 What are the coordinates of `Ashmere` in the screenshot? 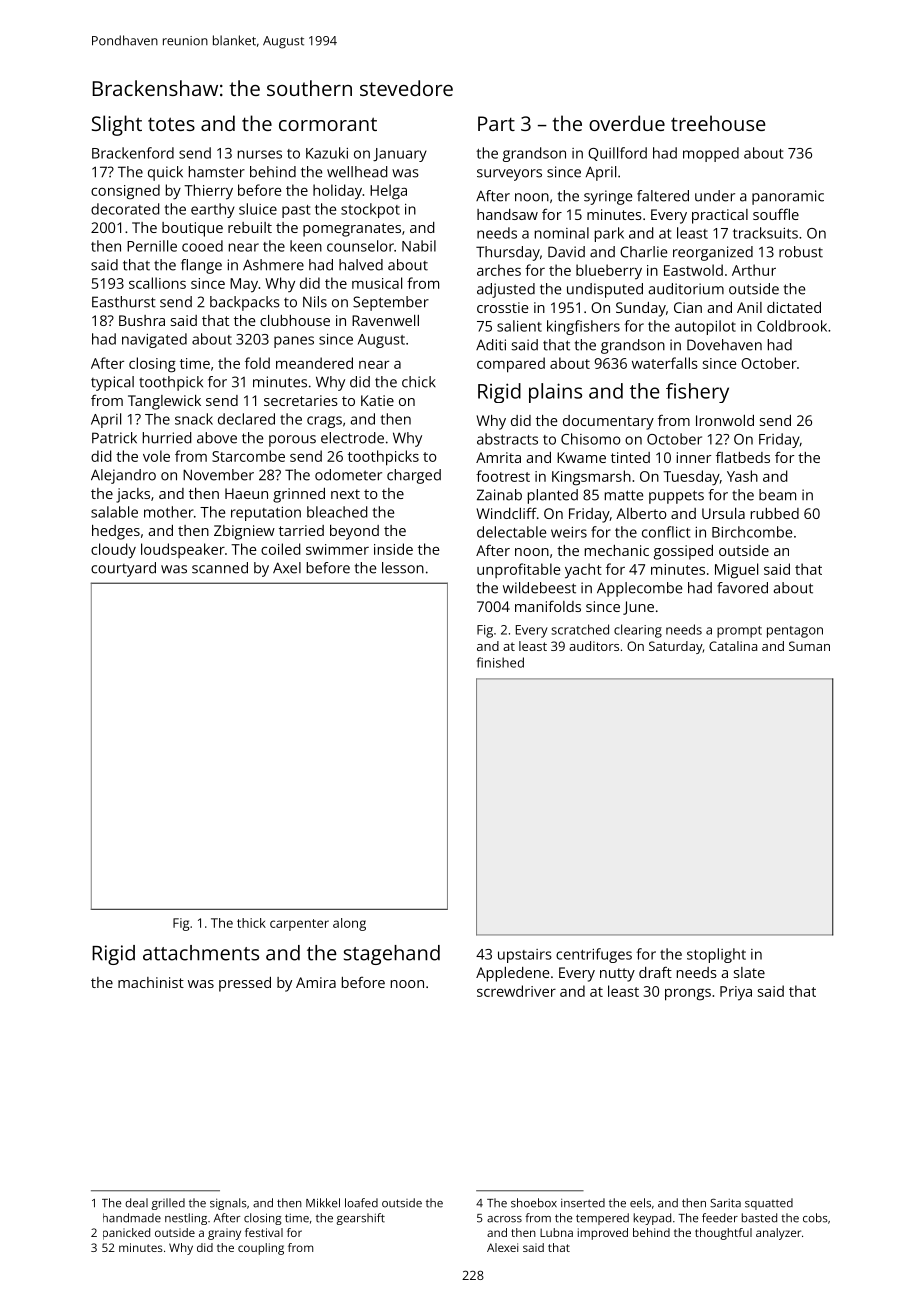 It's located at (273, 265).
